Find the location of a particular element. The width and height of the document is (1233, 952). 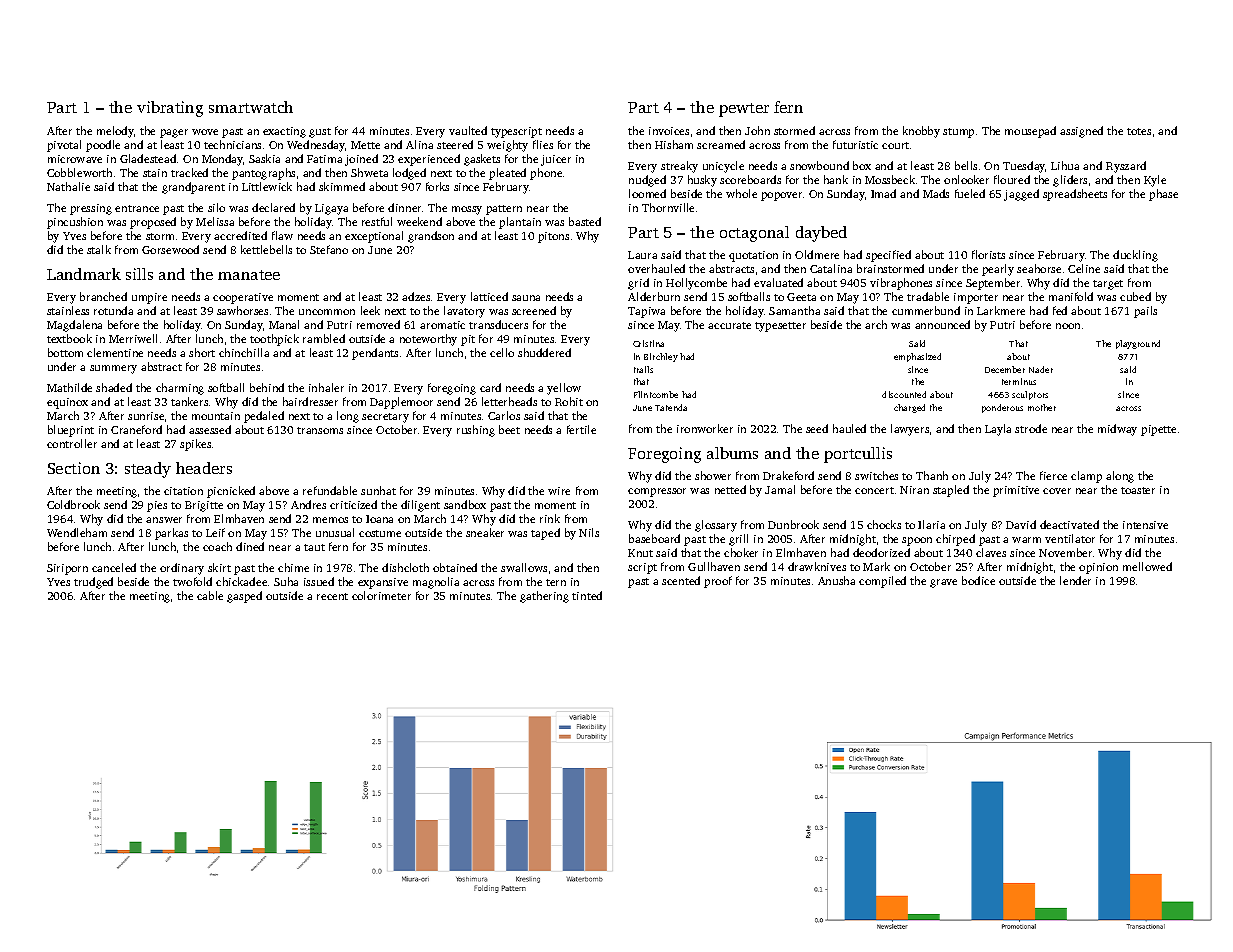

mousepad is located at coordinates (1030, 132).
